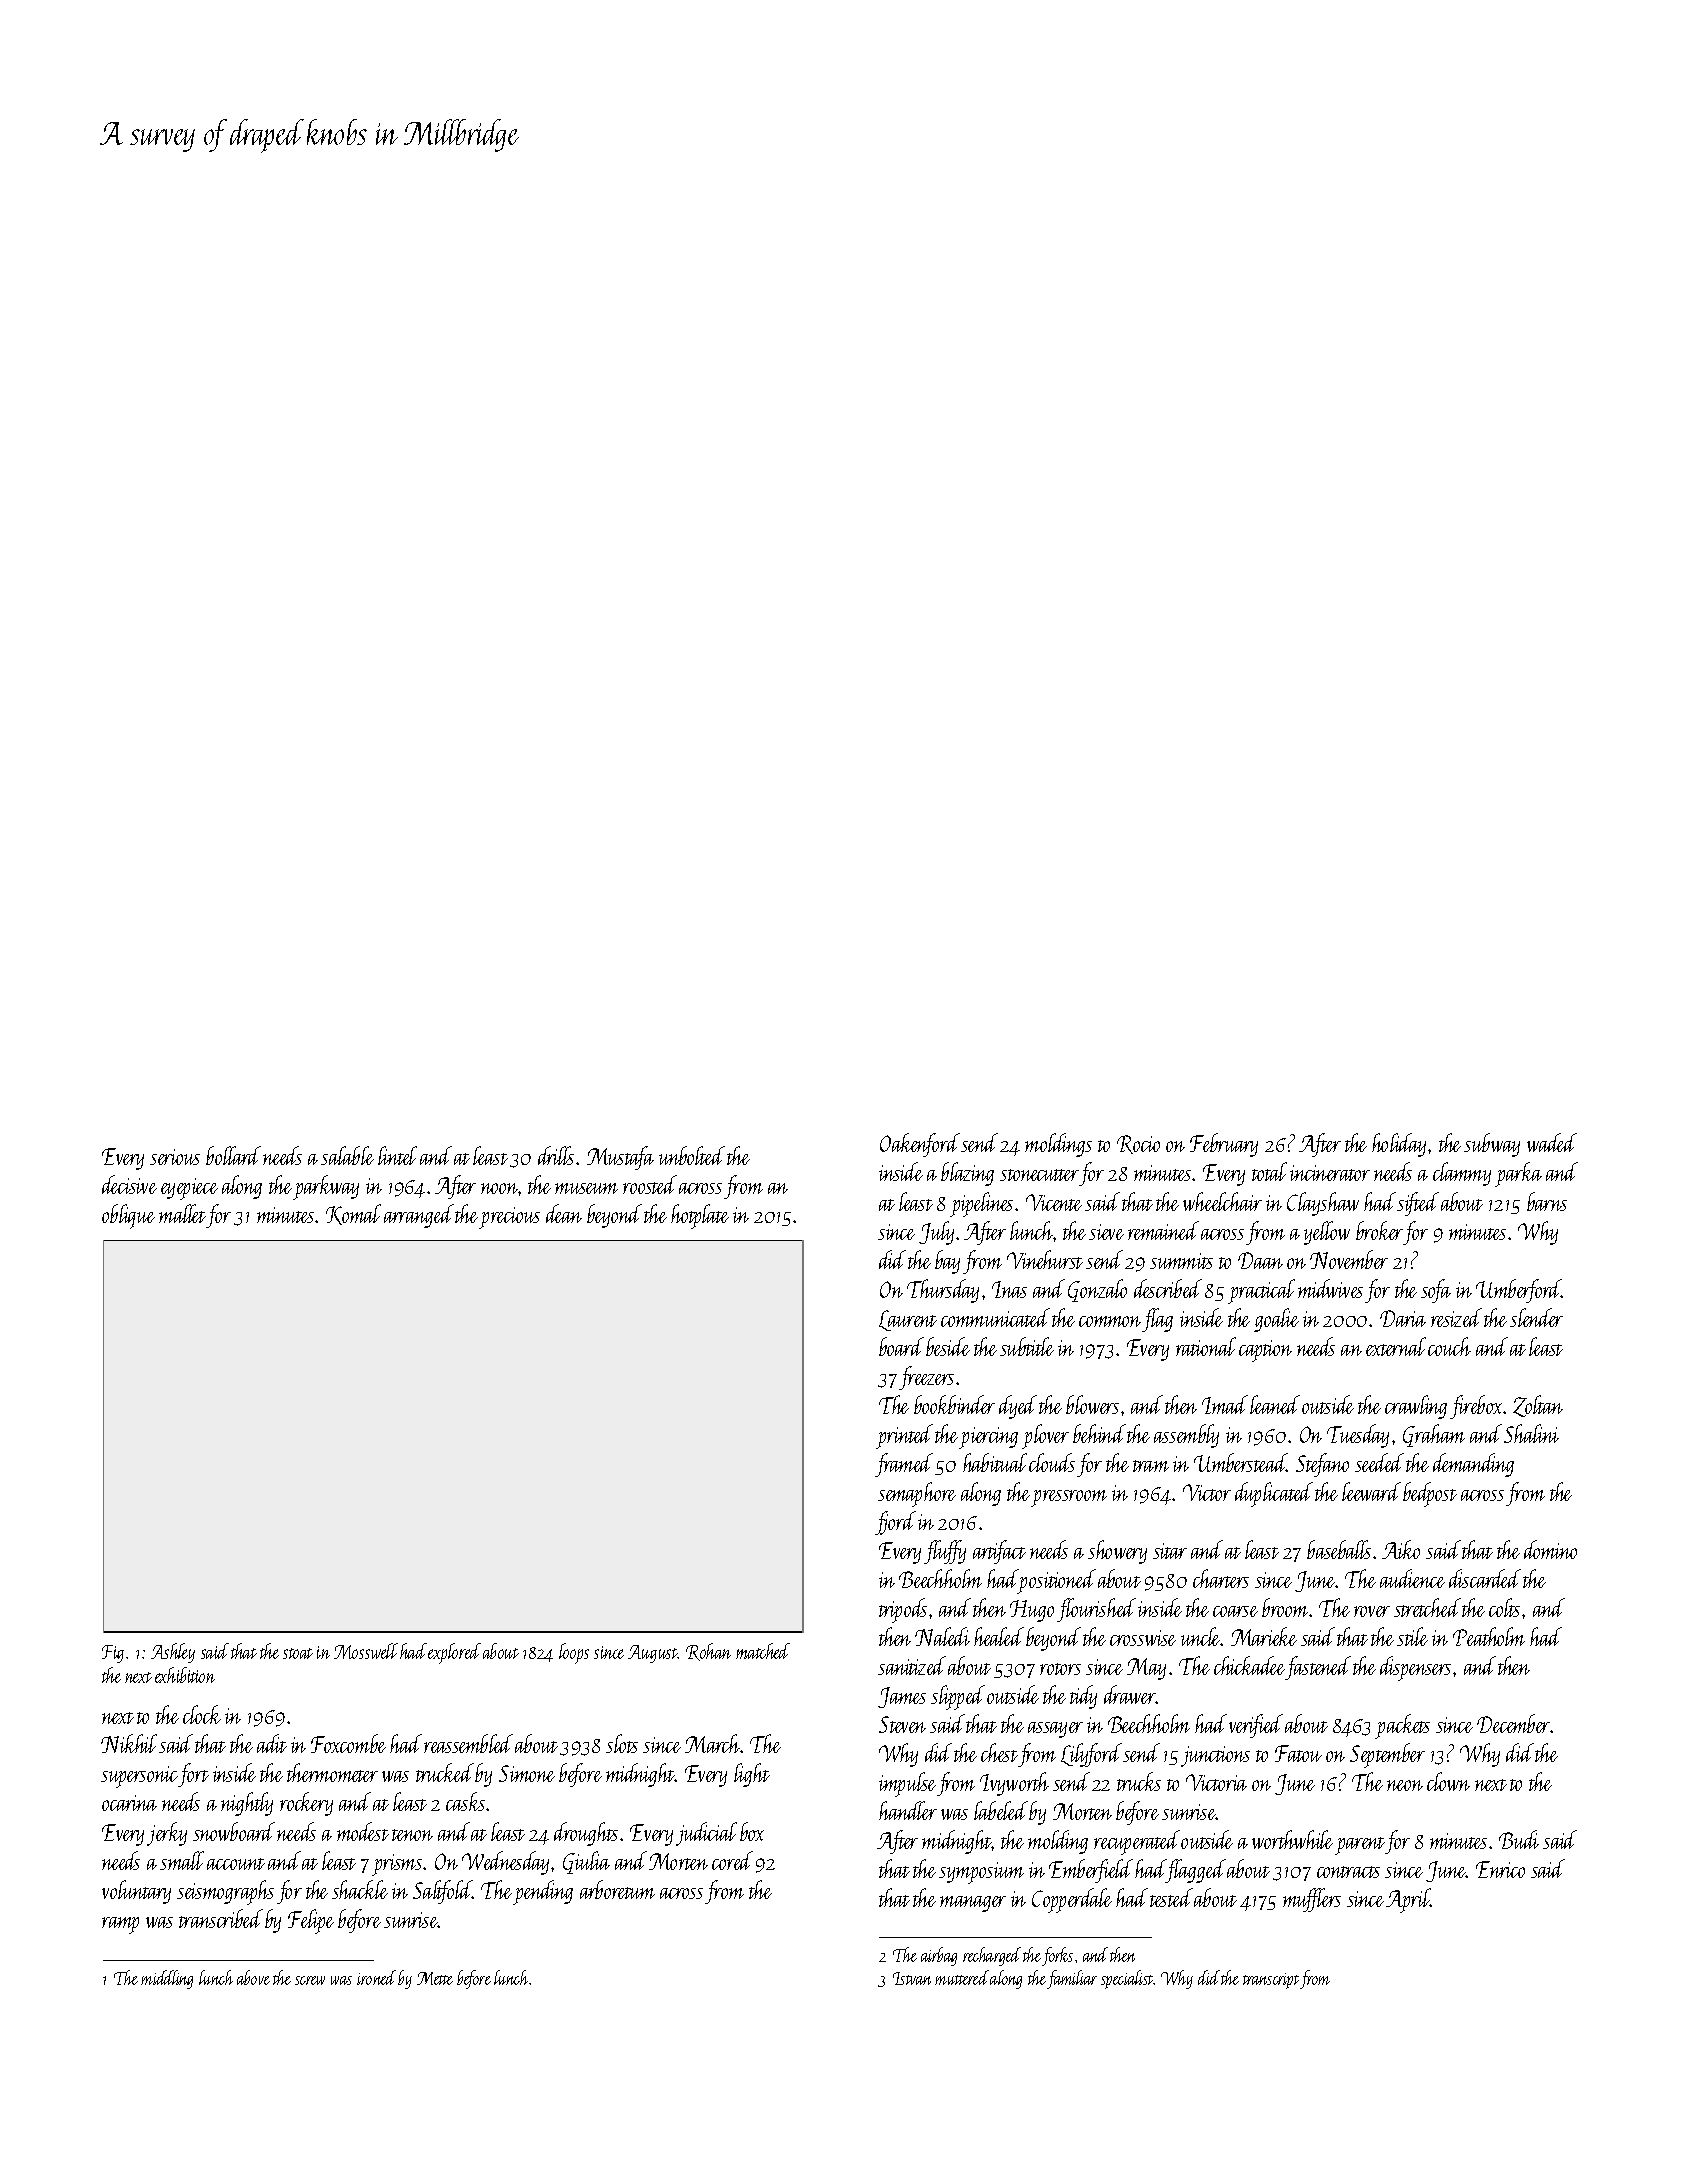 The width and height of the image is (1683, 2178). What do you see at coordinates (167, 1834) in the image?
I see `jerky` at bounding box center [167, 1834].
